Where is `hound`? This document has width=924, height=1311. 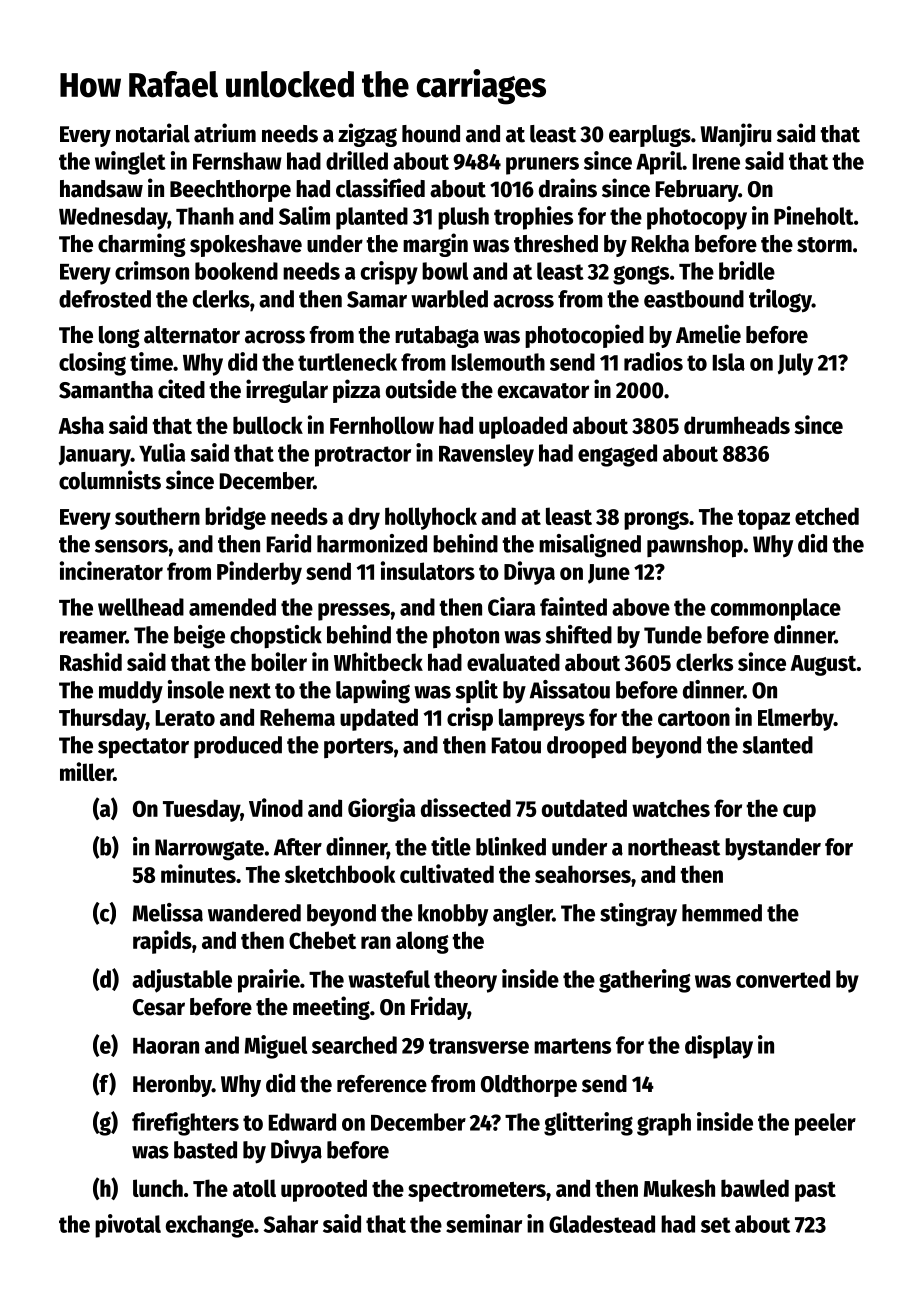 hound is located at coordinates (431, 134).
